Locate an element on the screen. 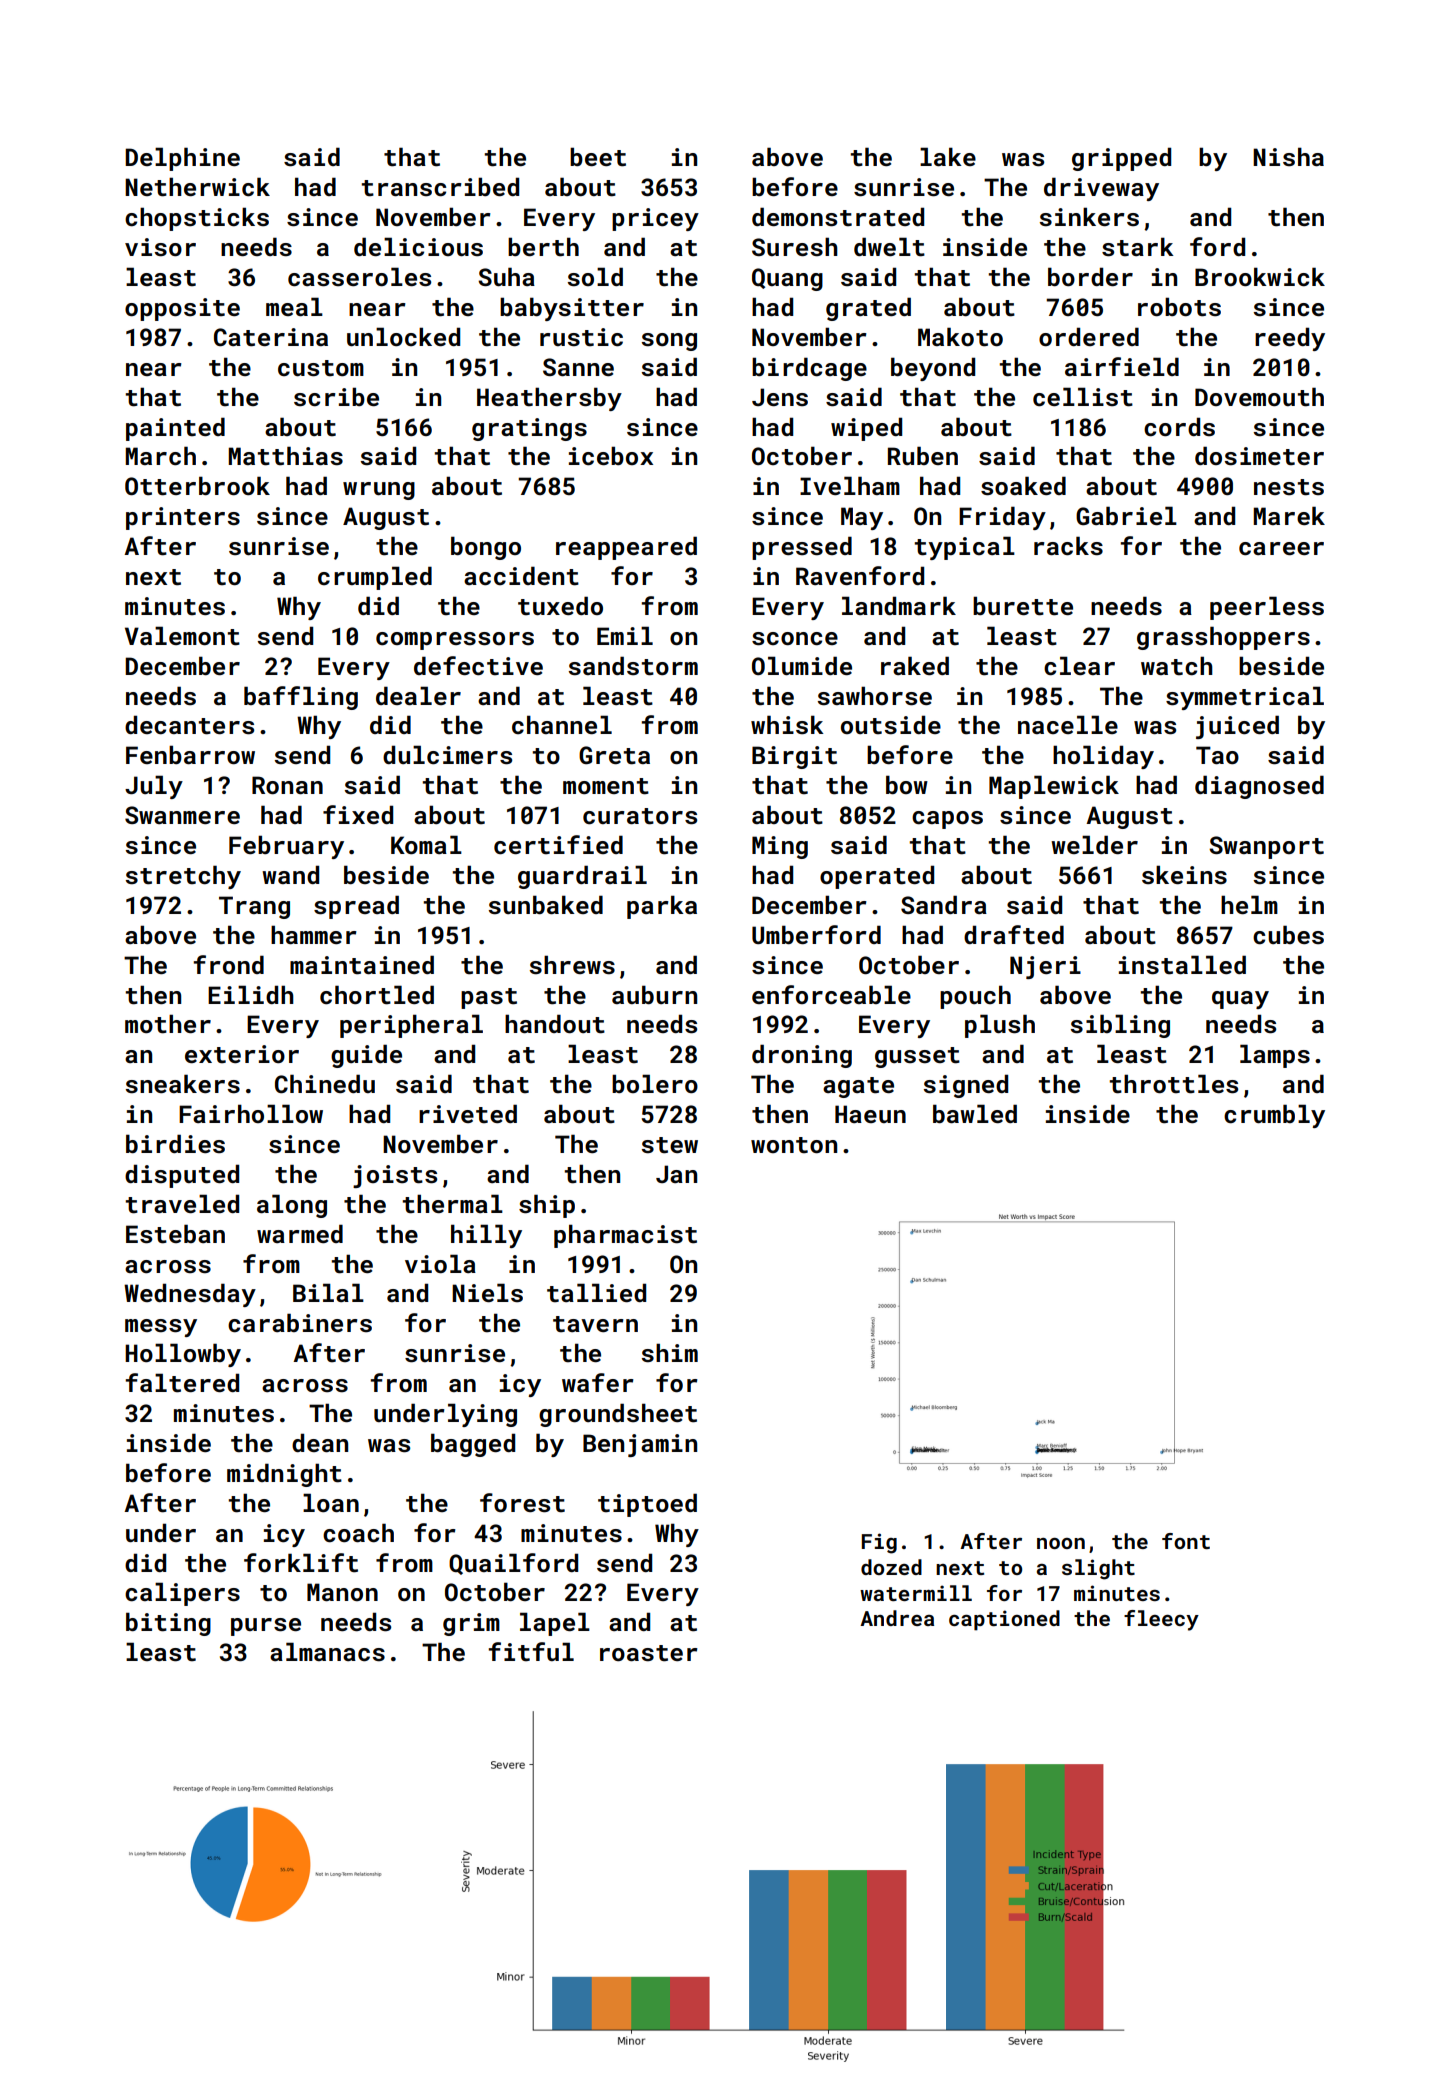 The image size is (1450, 2100). Matthias is located at coordinates (285, 456).
